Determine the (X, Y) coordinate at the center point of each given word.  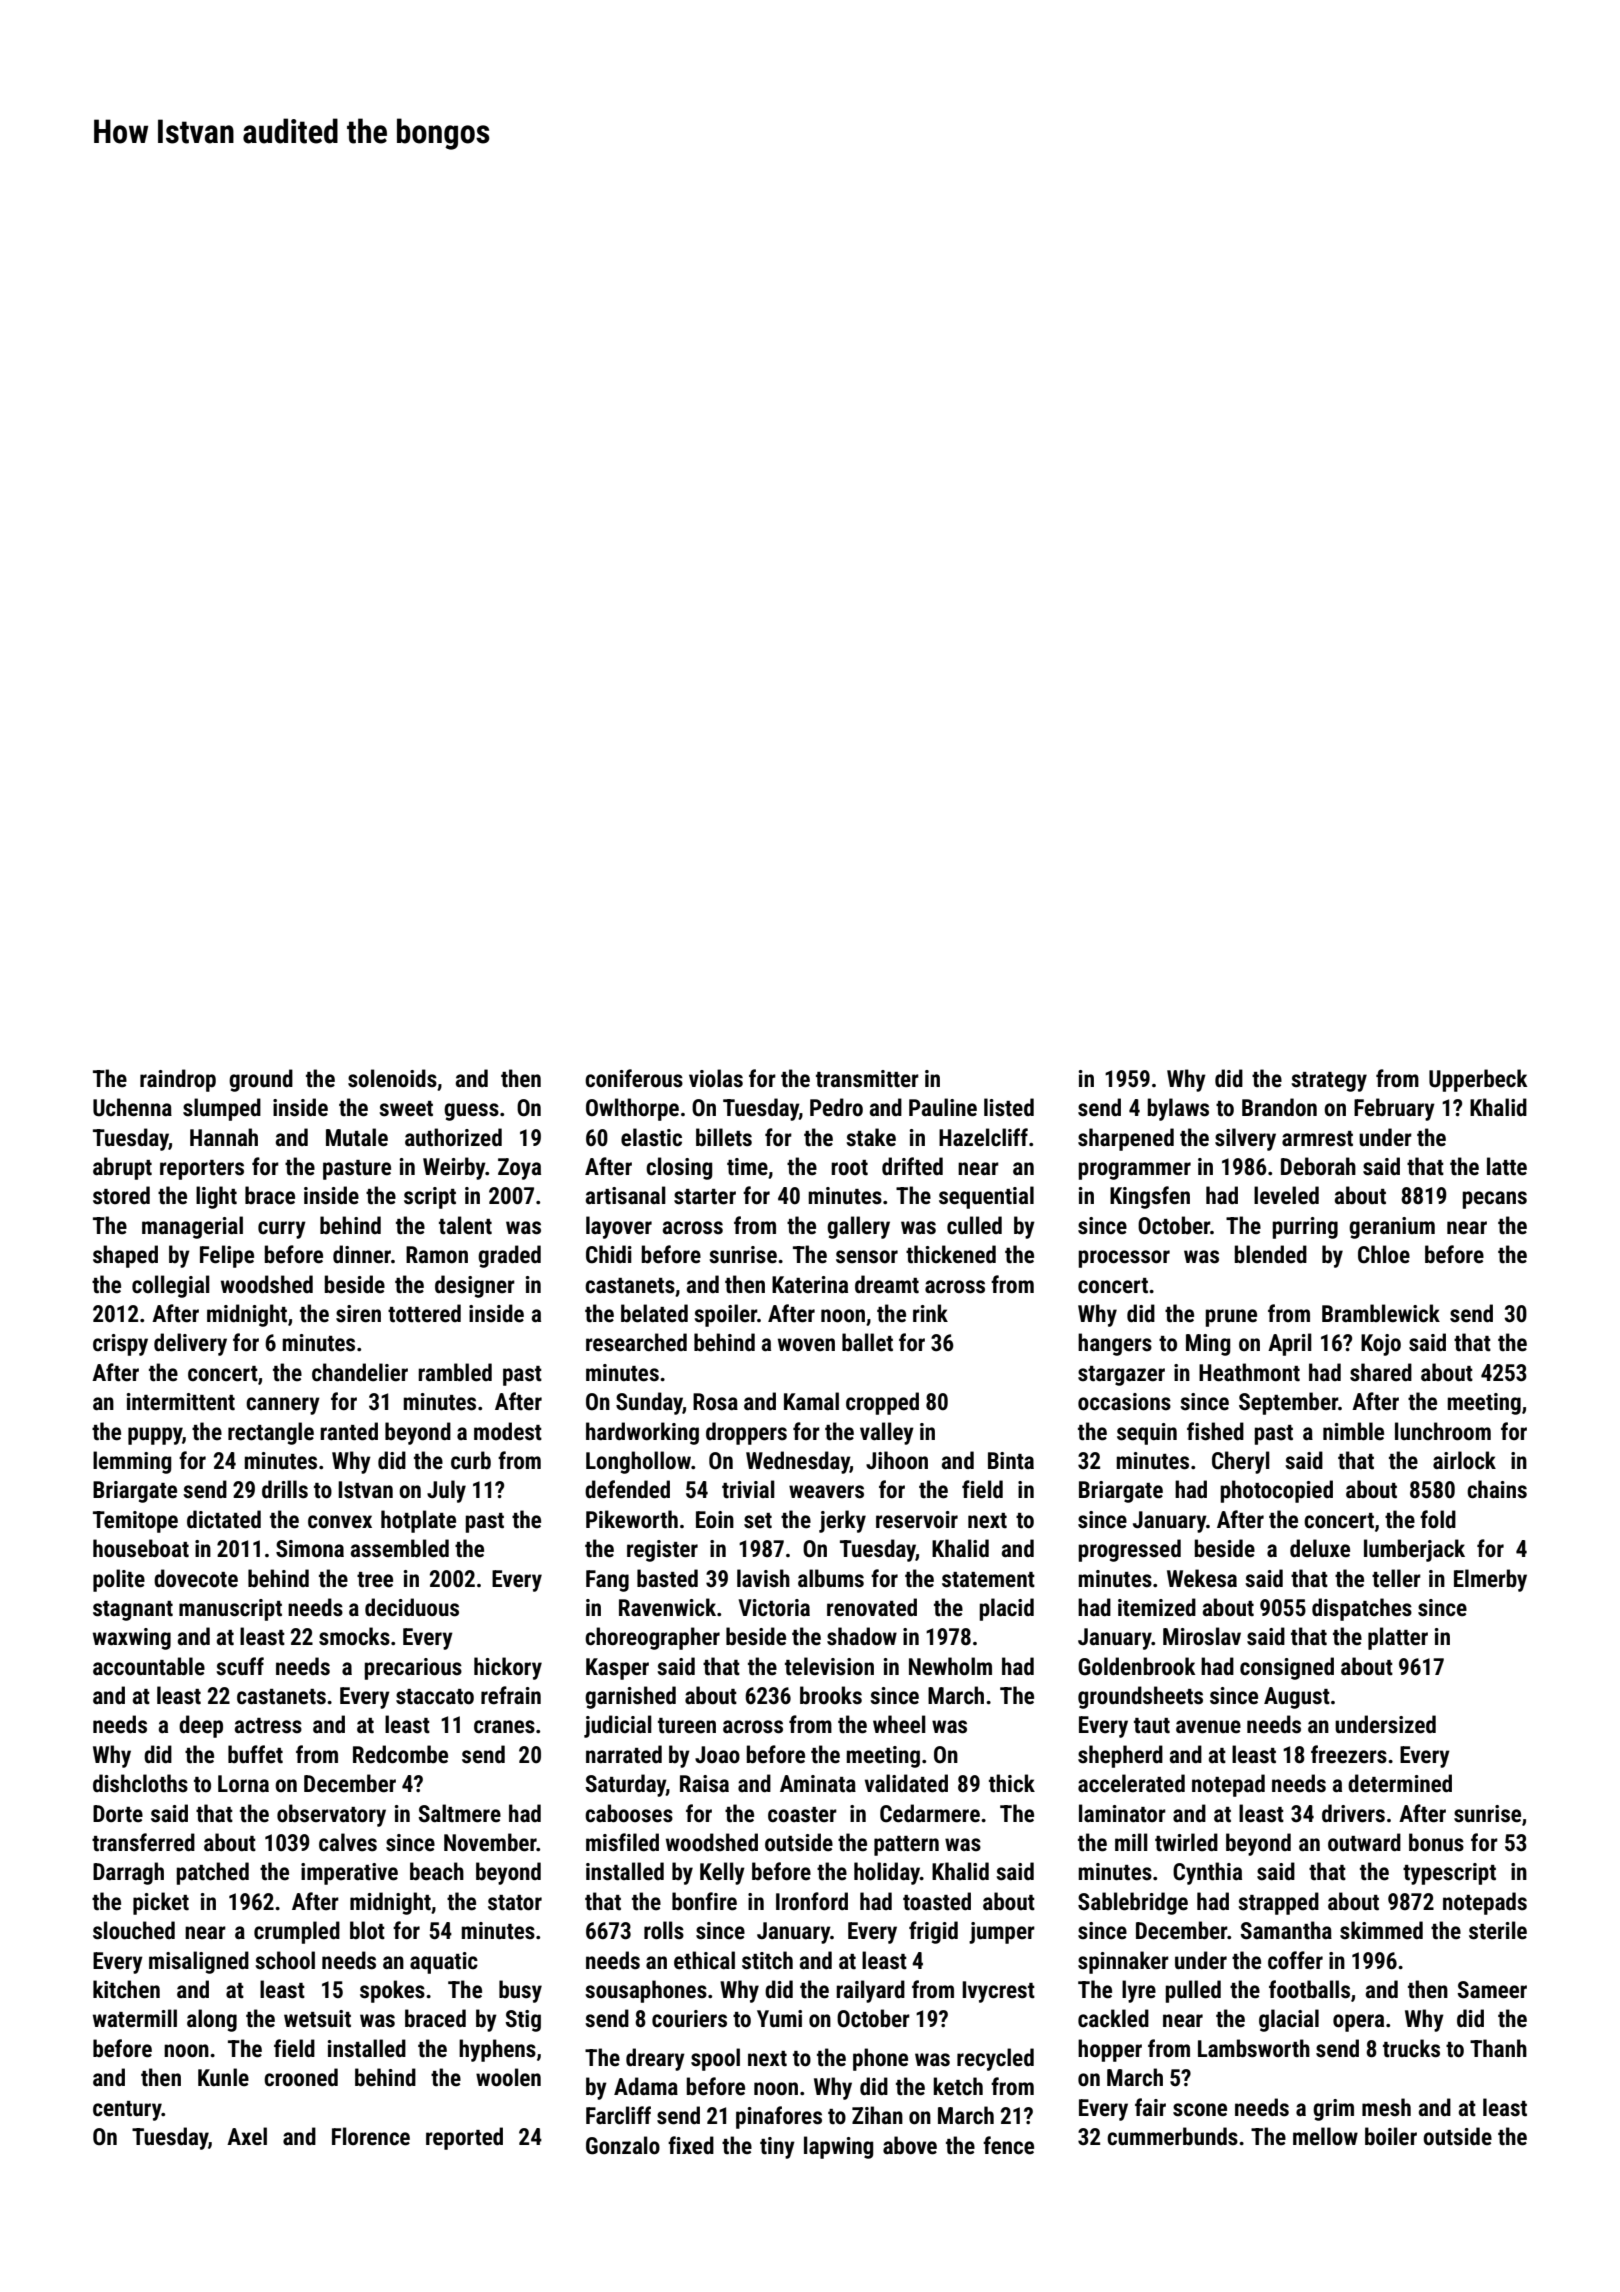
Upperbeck (1478, 1080)
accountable (149, 1666)
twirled (1186, 1842)
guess (471, 1112)
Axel (247, 2136)
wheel (899, 1724)
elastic (651, 1137)
